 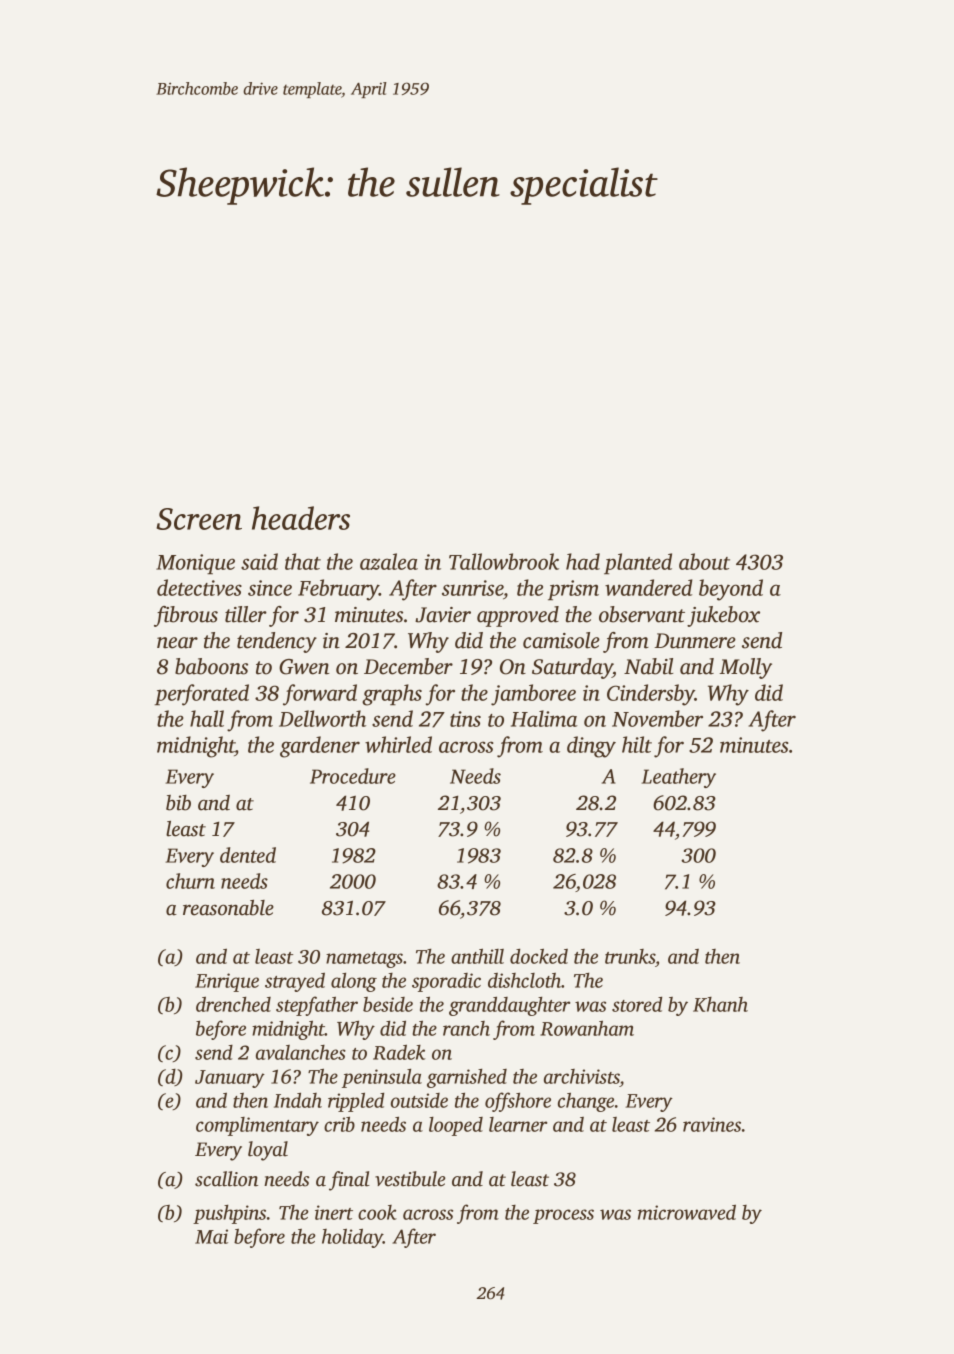 I want to click on gardener, so click(x=320, y=747).
